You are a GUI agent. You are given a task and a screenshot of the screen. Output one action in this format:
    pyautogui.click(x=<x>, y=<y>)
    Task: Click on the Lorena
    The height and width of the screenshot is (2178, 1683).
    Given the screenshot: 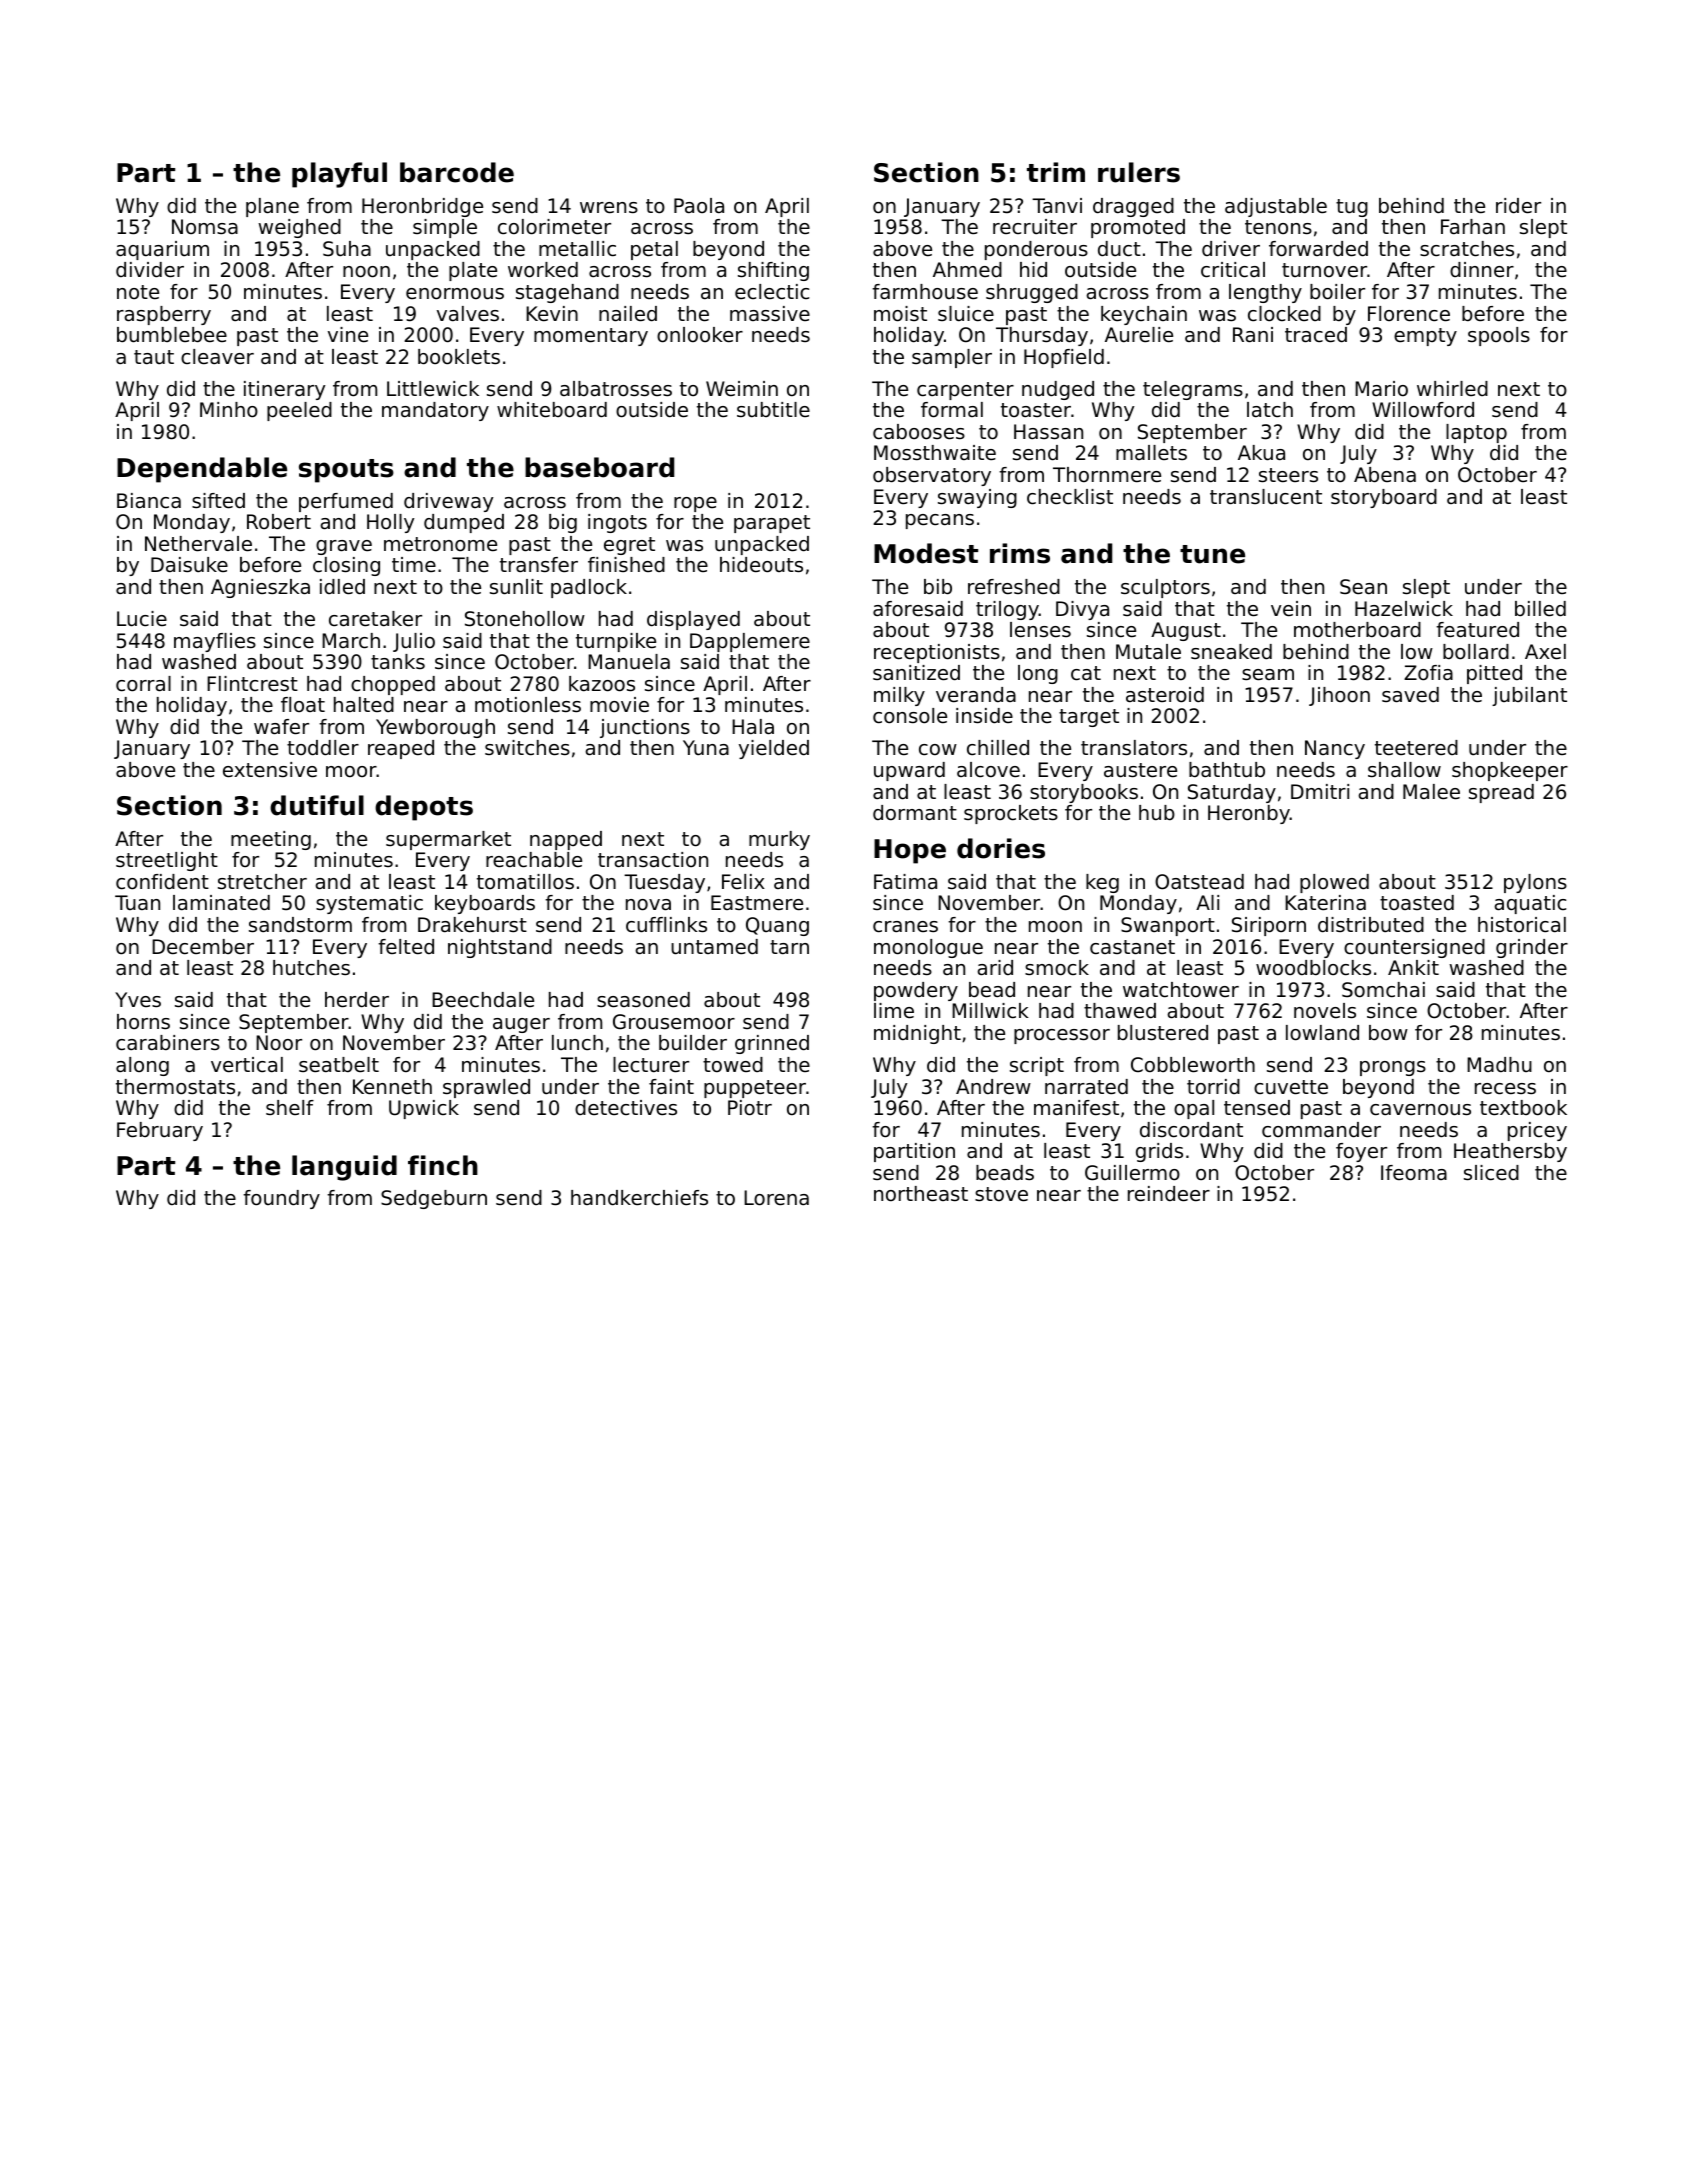 What is the action you would take?
    pyautogui.click(x=776, y=1198)
